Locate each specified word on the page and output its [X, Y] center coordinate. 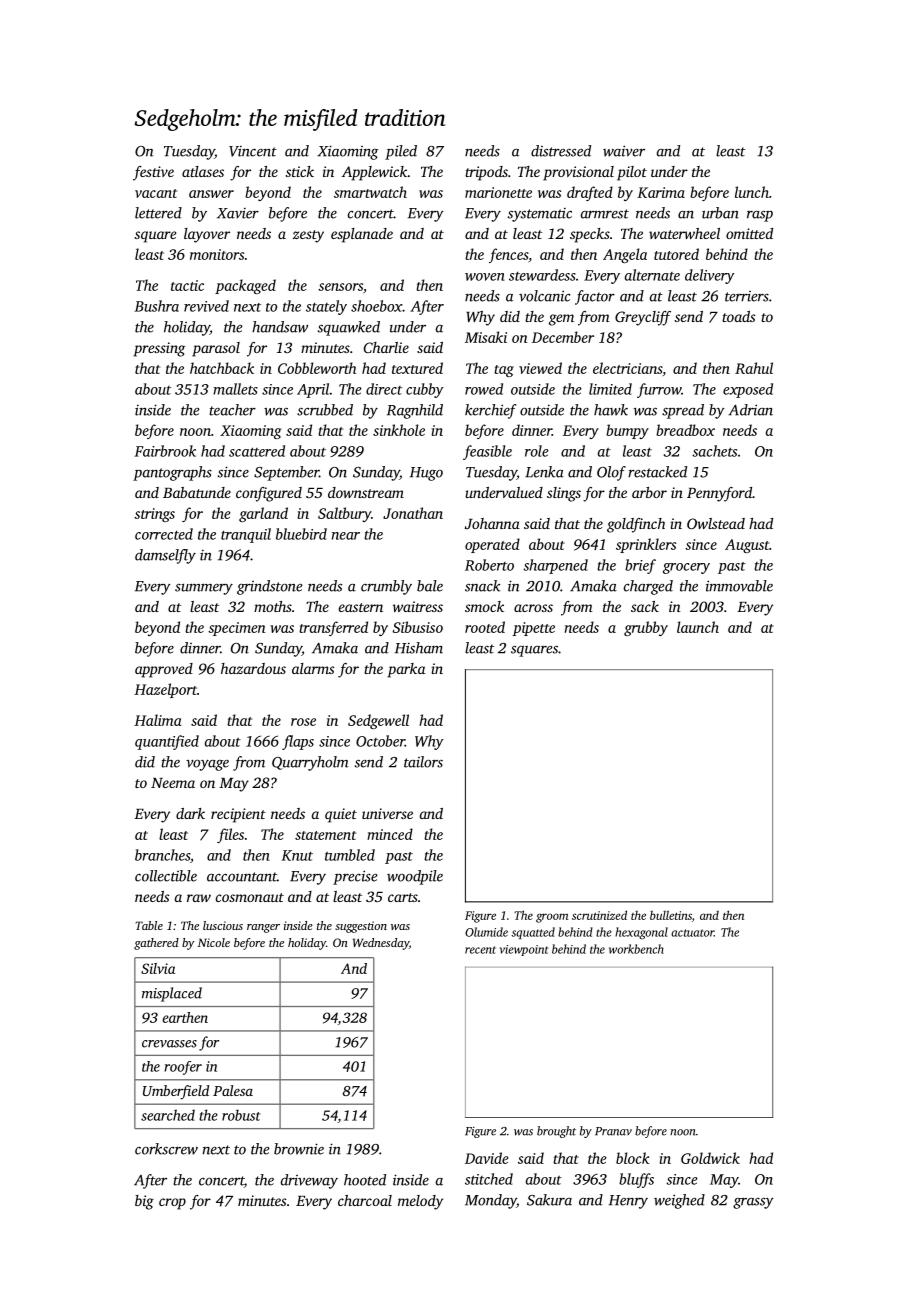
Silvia [158, 968]
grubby [646, 628]
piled [401, 152]
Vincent [253, 151]
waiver [624, 151]
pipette [534, 629]
